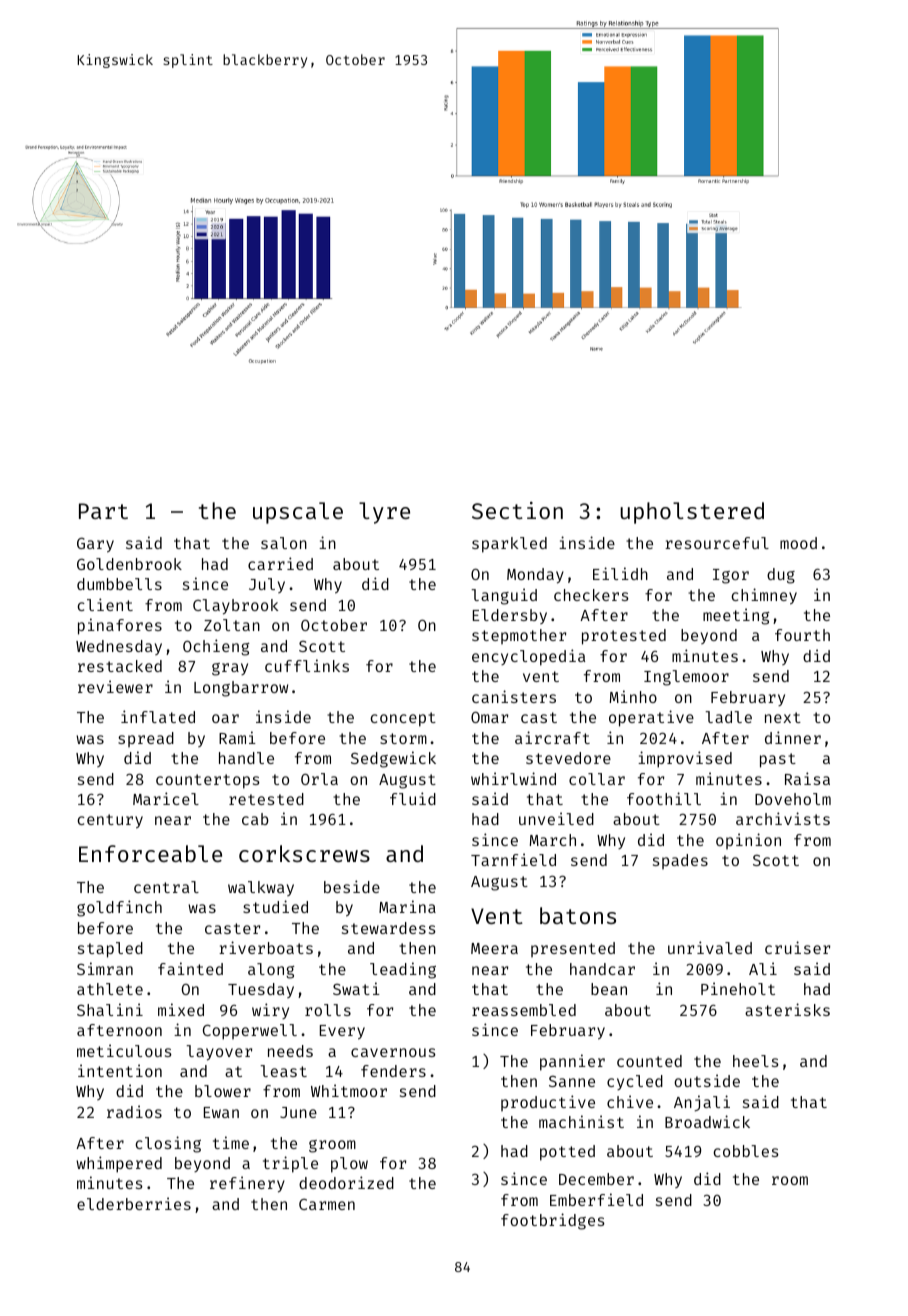  What do you see at coordinates (275, 906) in the screenshot?
I see `studied` at bounding box center [275, 906].
